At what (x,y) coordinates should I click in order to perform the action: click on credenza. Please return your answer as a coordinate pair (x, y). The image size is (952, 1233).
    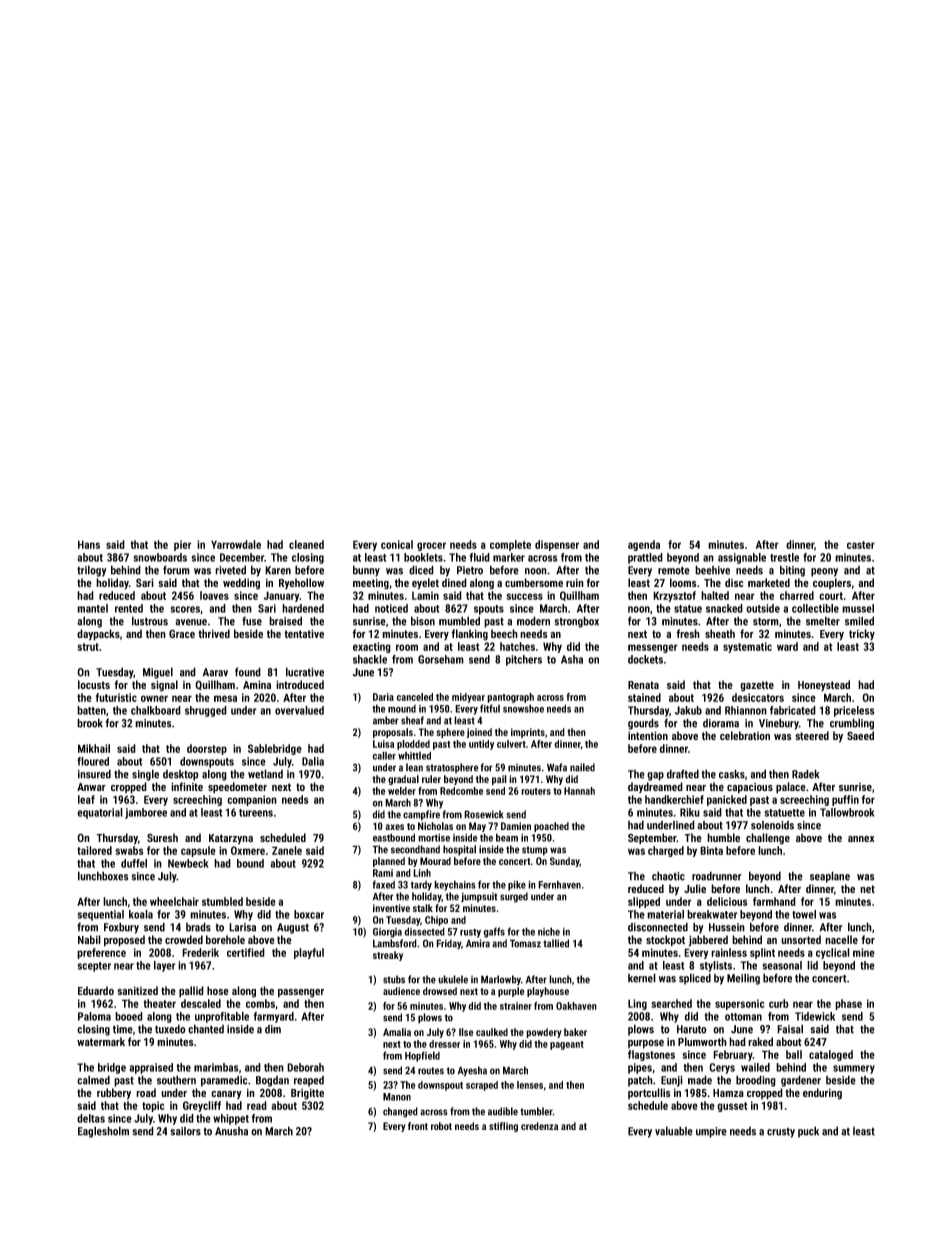
    Looking at the image, I should click on (540, 1126).
